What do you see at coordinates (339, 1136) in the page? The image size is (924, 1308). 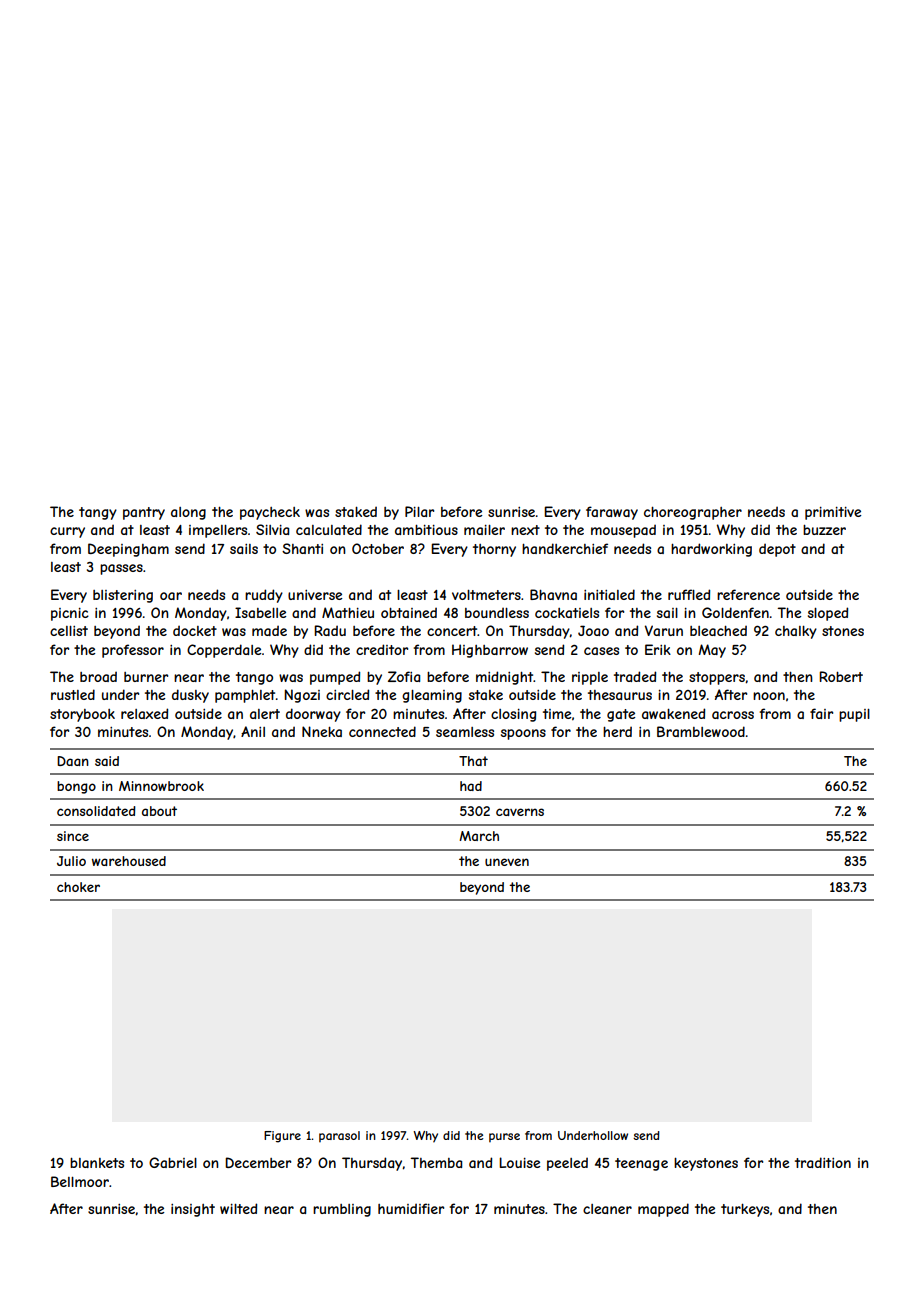 I see `parasol` at bounding box center [339, 1136].
